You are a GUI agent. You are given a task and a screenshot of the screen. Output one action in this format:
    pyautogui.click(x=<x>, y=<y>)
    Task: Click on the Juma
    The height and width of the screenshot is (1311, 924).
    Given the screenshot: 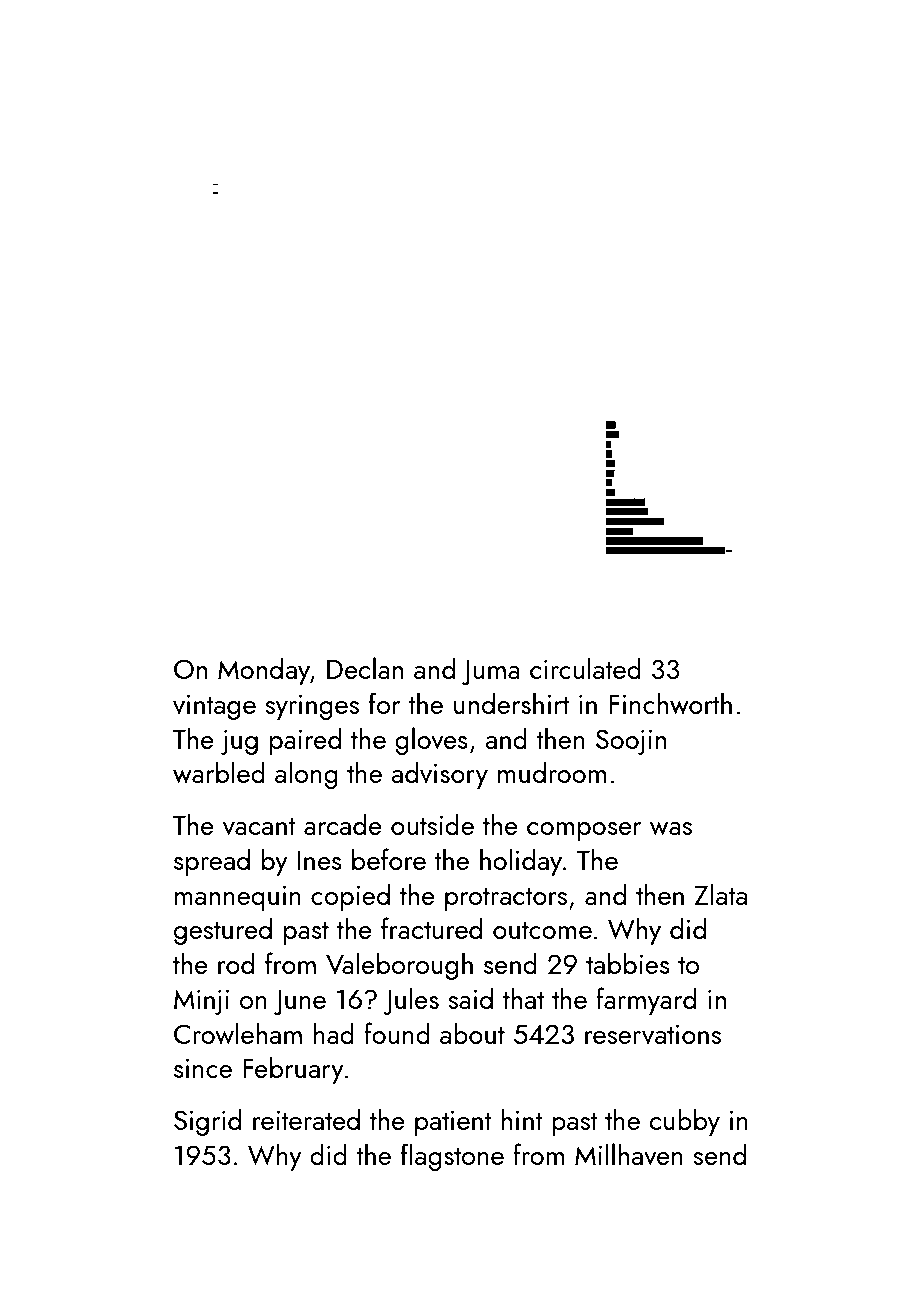 What is the action you would take?
    pyautogui.click(x=491, y=672)
